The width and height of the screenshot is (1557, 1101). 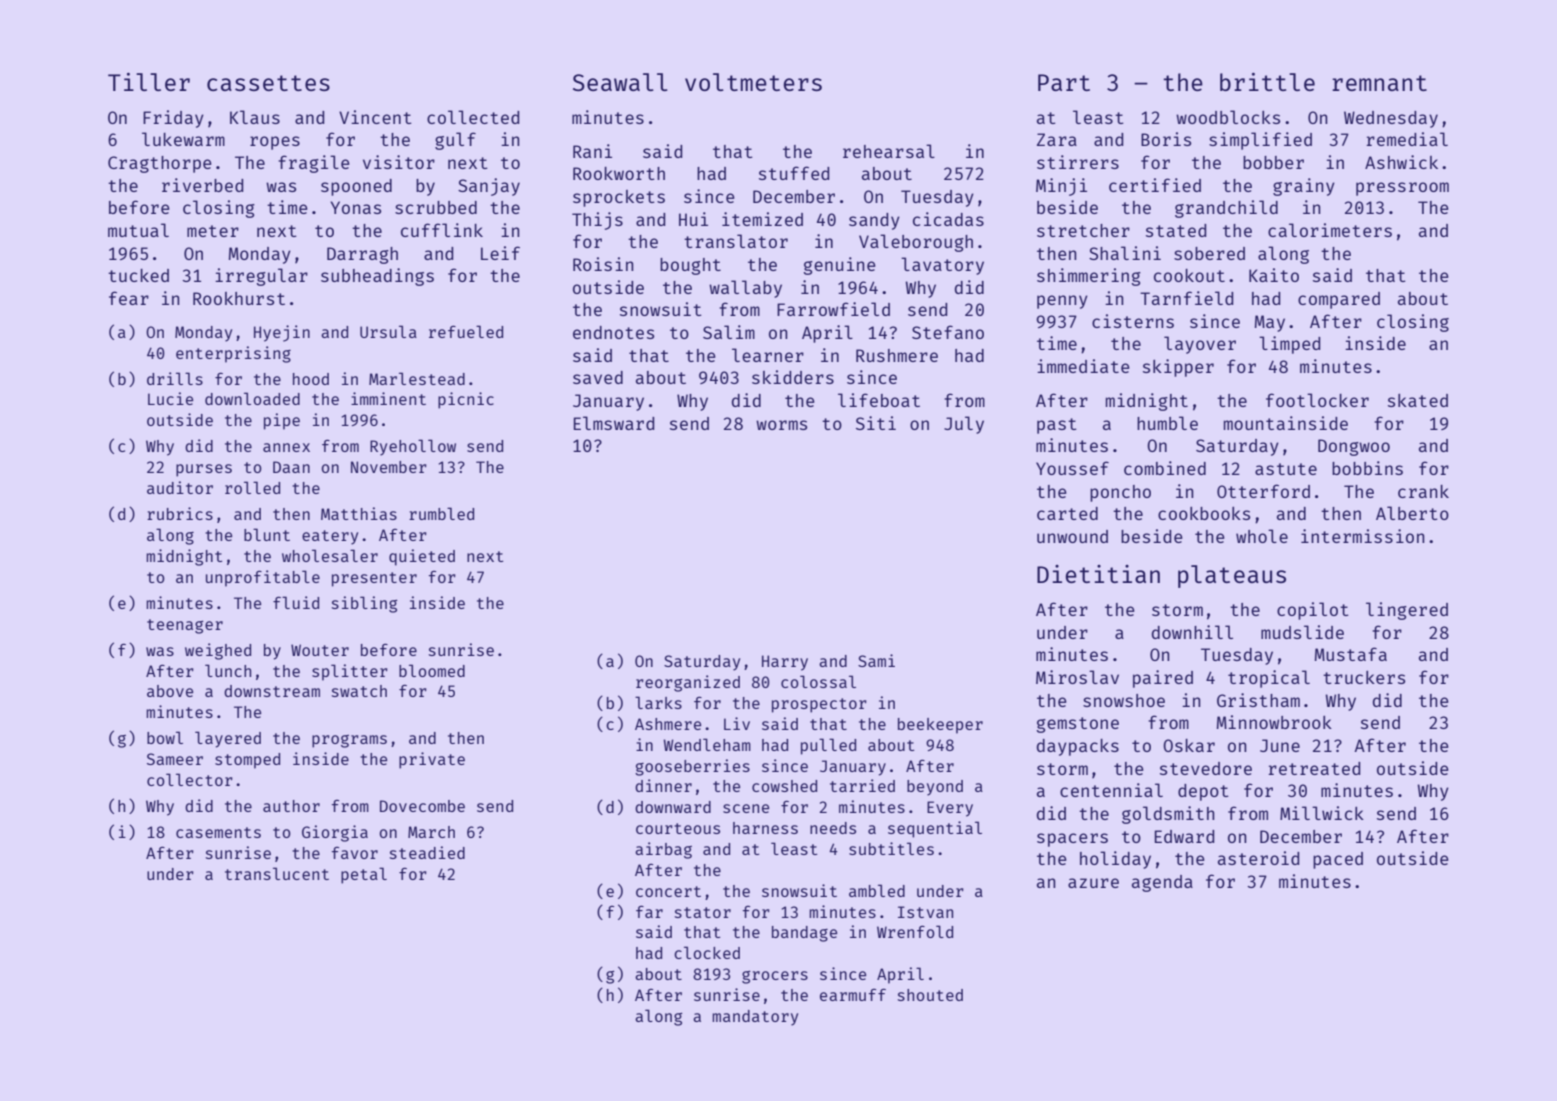 What do you see at coordinates (833, 309) in the screenshot?
I see `Farrowfield` at bounding box center [833, 309].
